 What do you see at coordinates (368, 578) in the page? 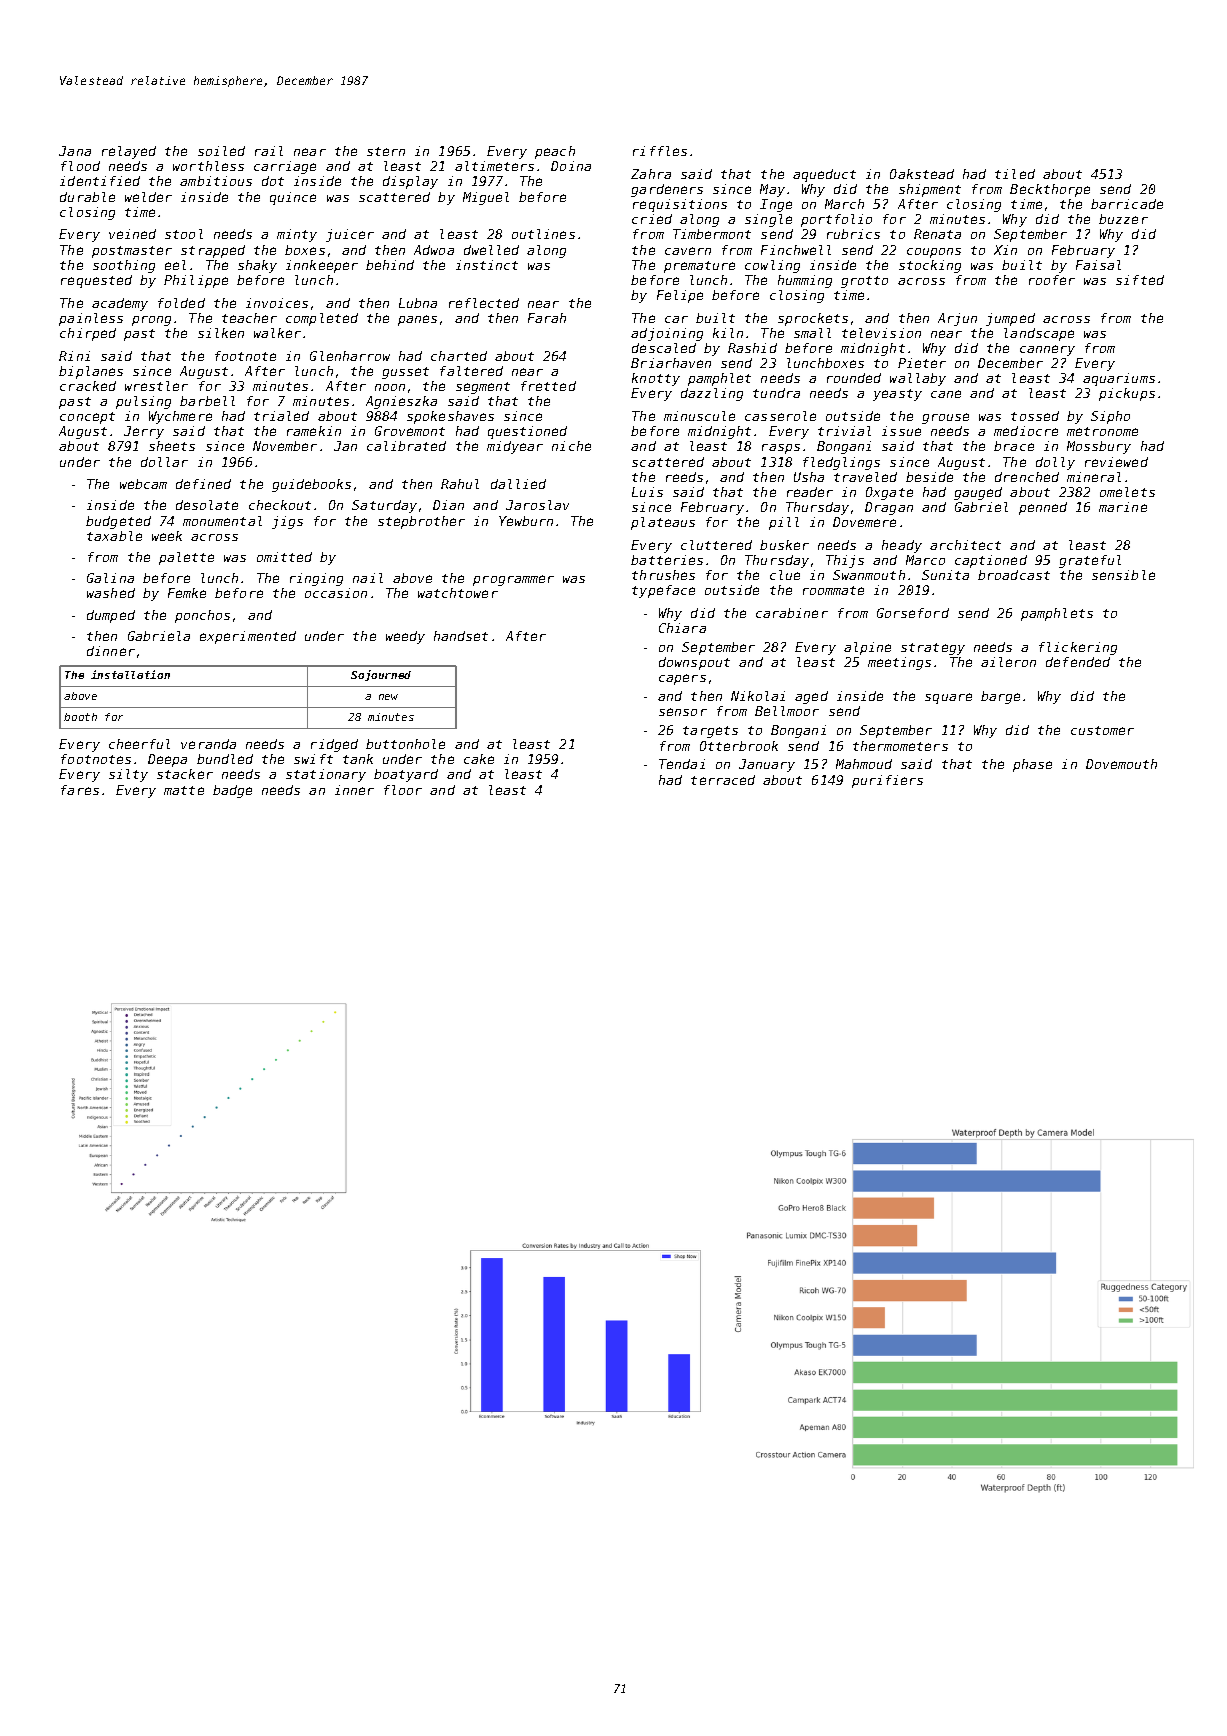
I see `nail` at bounding box center [368, 578].
